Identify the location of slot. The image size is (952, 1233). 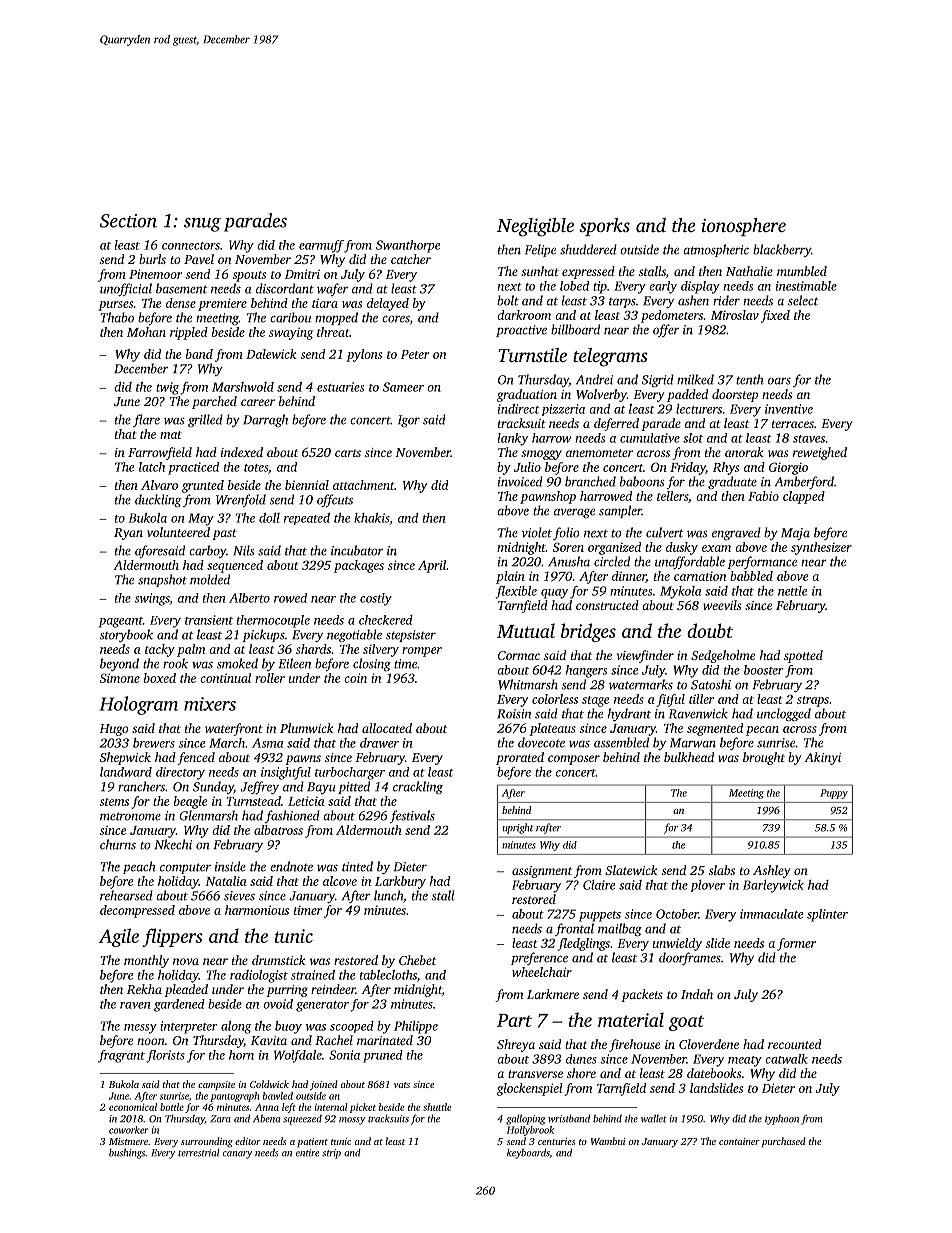
(693, 438).
